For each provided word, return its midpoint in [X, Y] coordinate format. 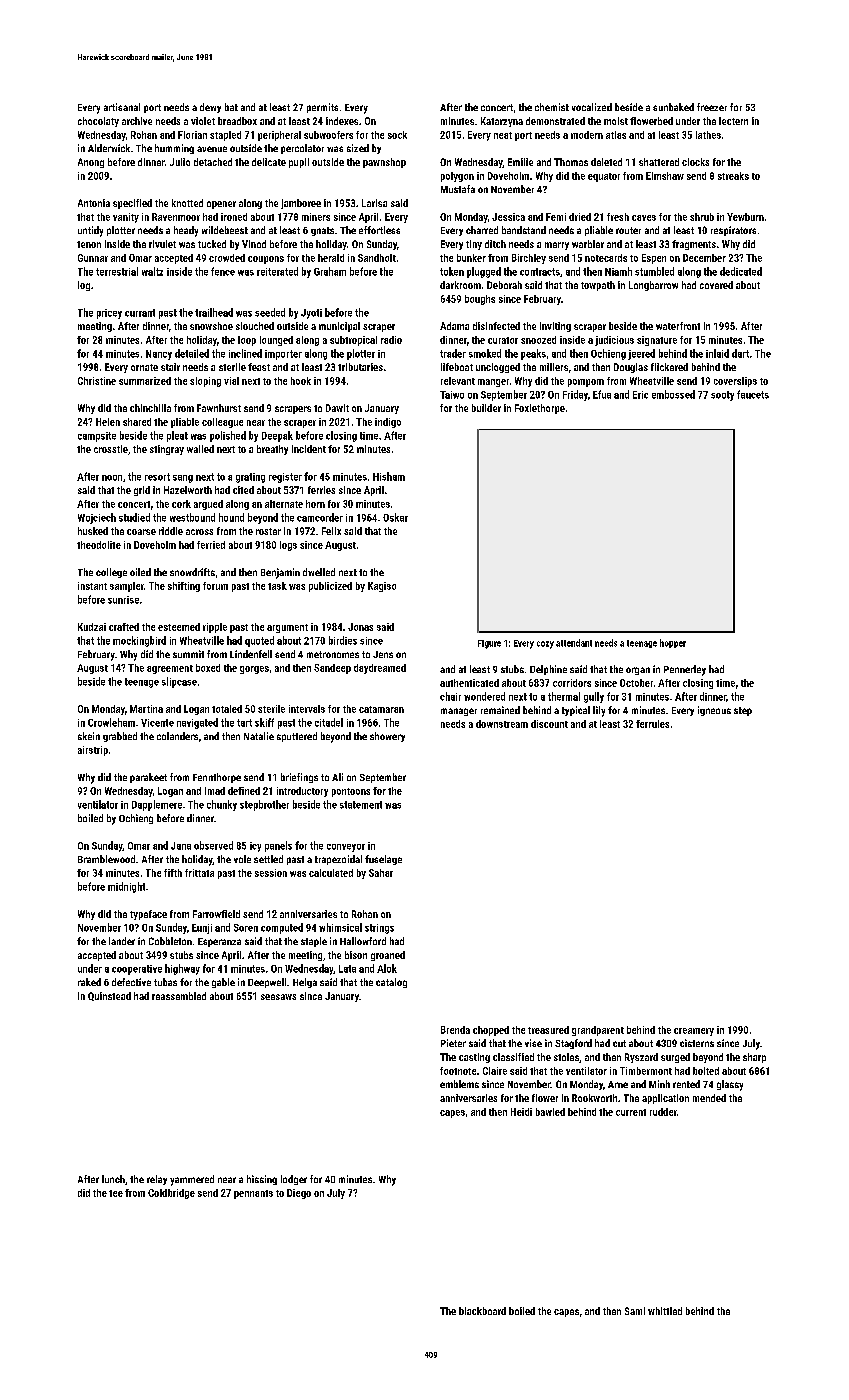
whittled [665, 1311]
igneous [714, 711]
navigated [197, 723]
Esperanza [219, 942]
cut [619, 1043]
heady [186, 231]
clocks [695, 162]
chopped [491, 1031]
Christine [97, 381]
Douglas [631, 368]
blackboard [482, 1311]
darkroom [460, 285]
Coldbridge [171, 1194]
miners [316, 217]
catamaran [381, 709]
